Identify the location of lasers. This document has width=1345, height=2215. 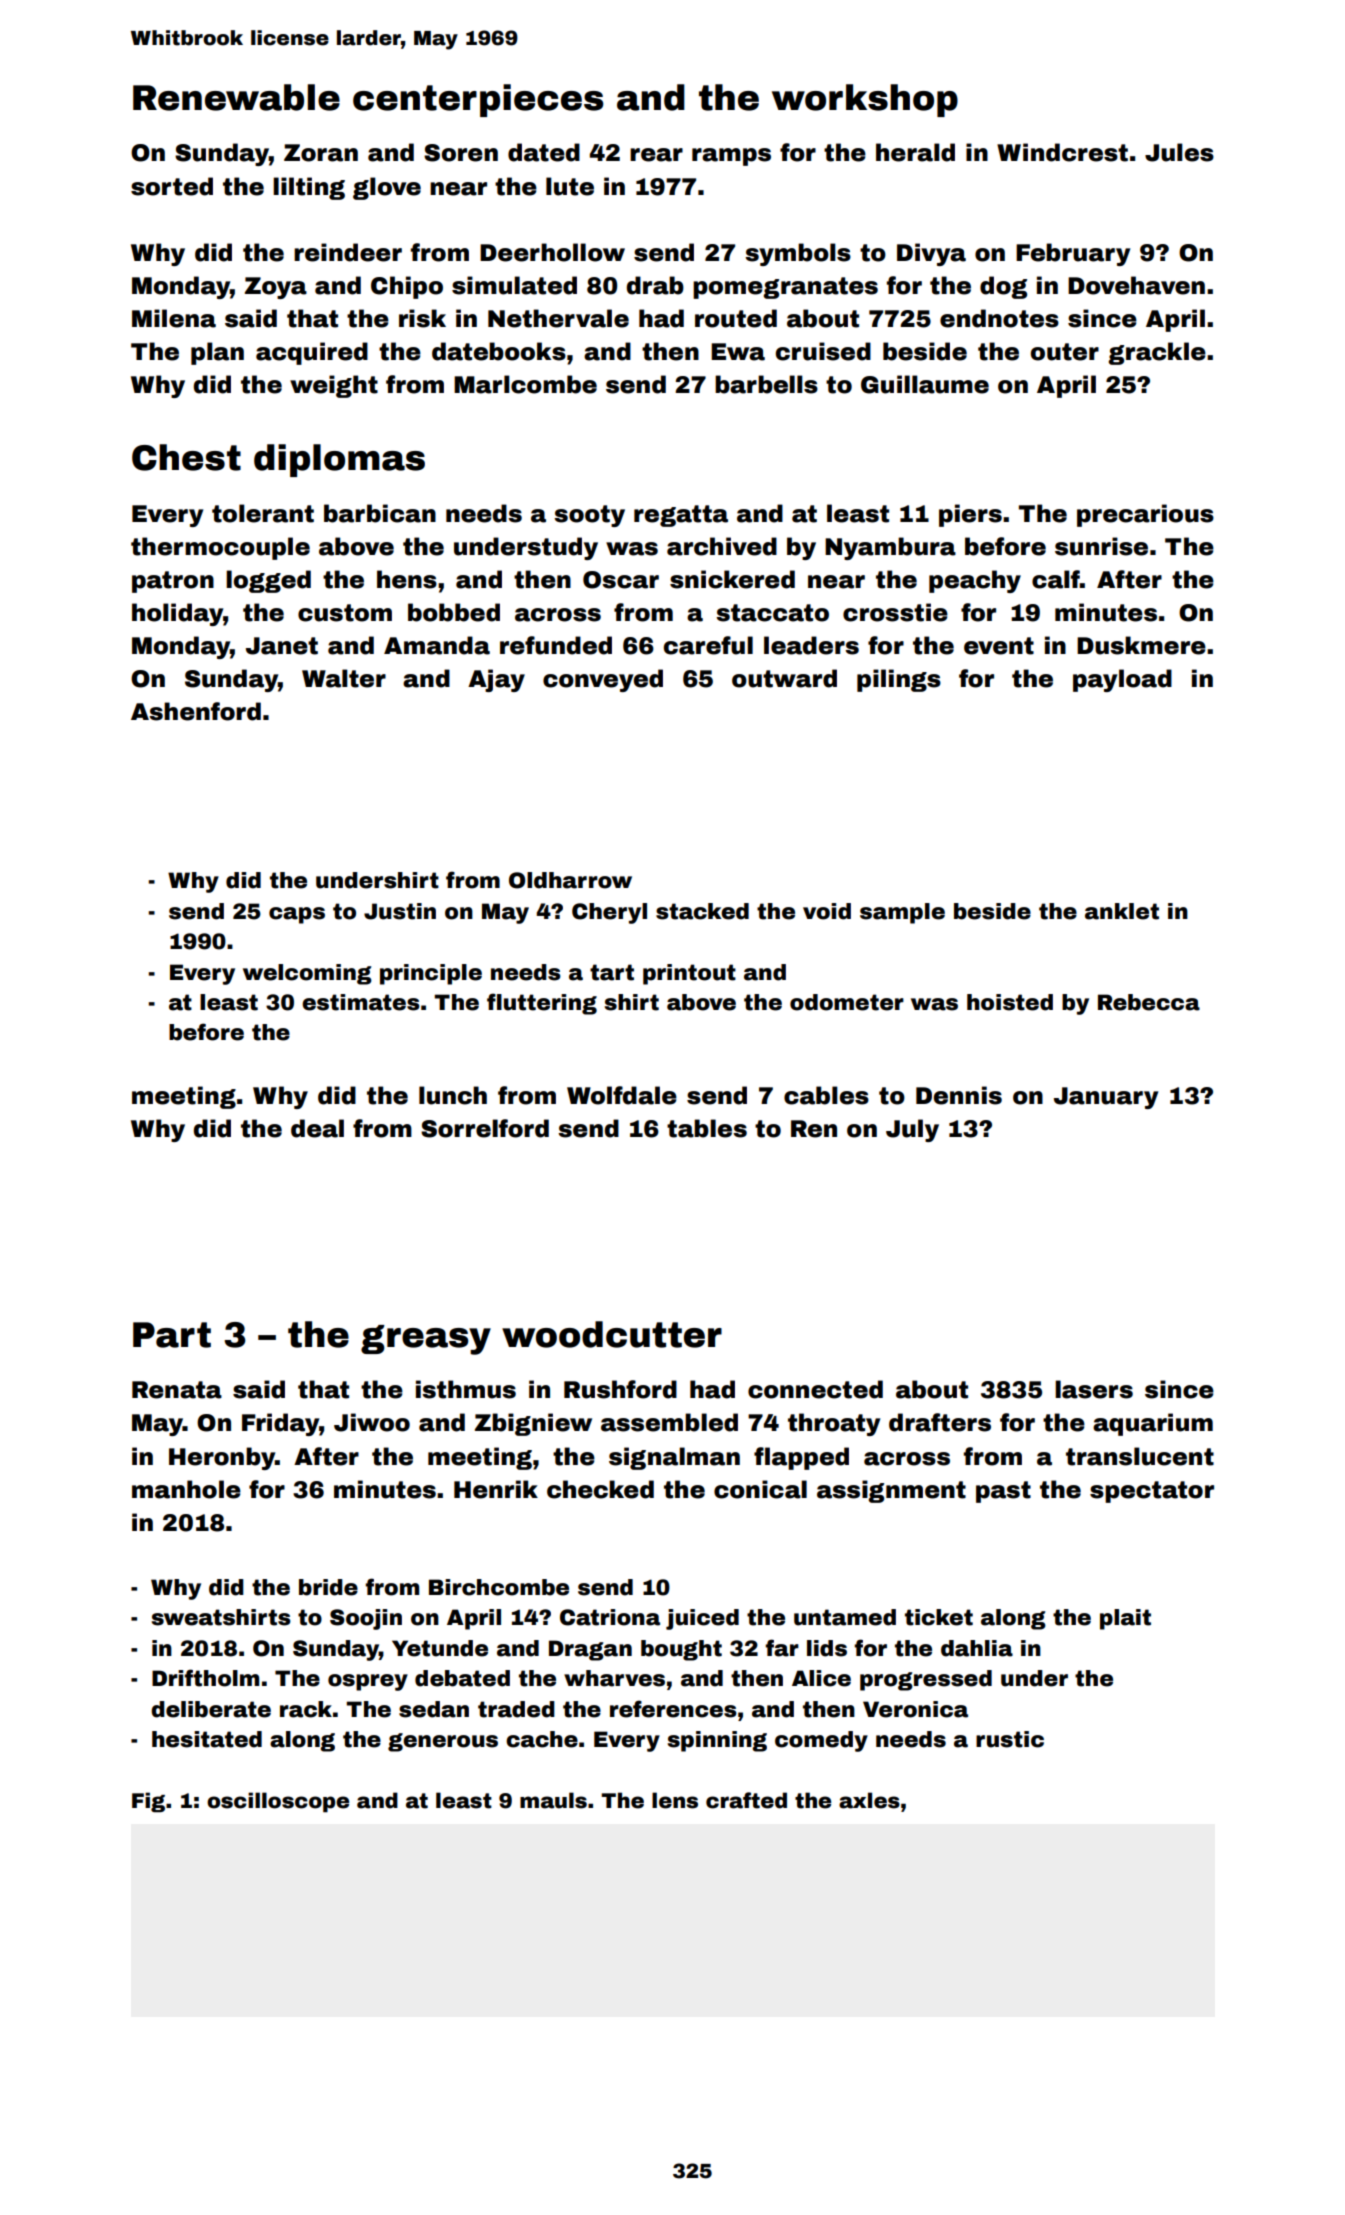
(1094, 1389).
